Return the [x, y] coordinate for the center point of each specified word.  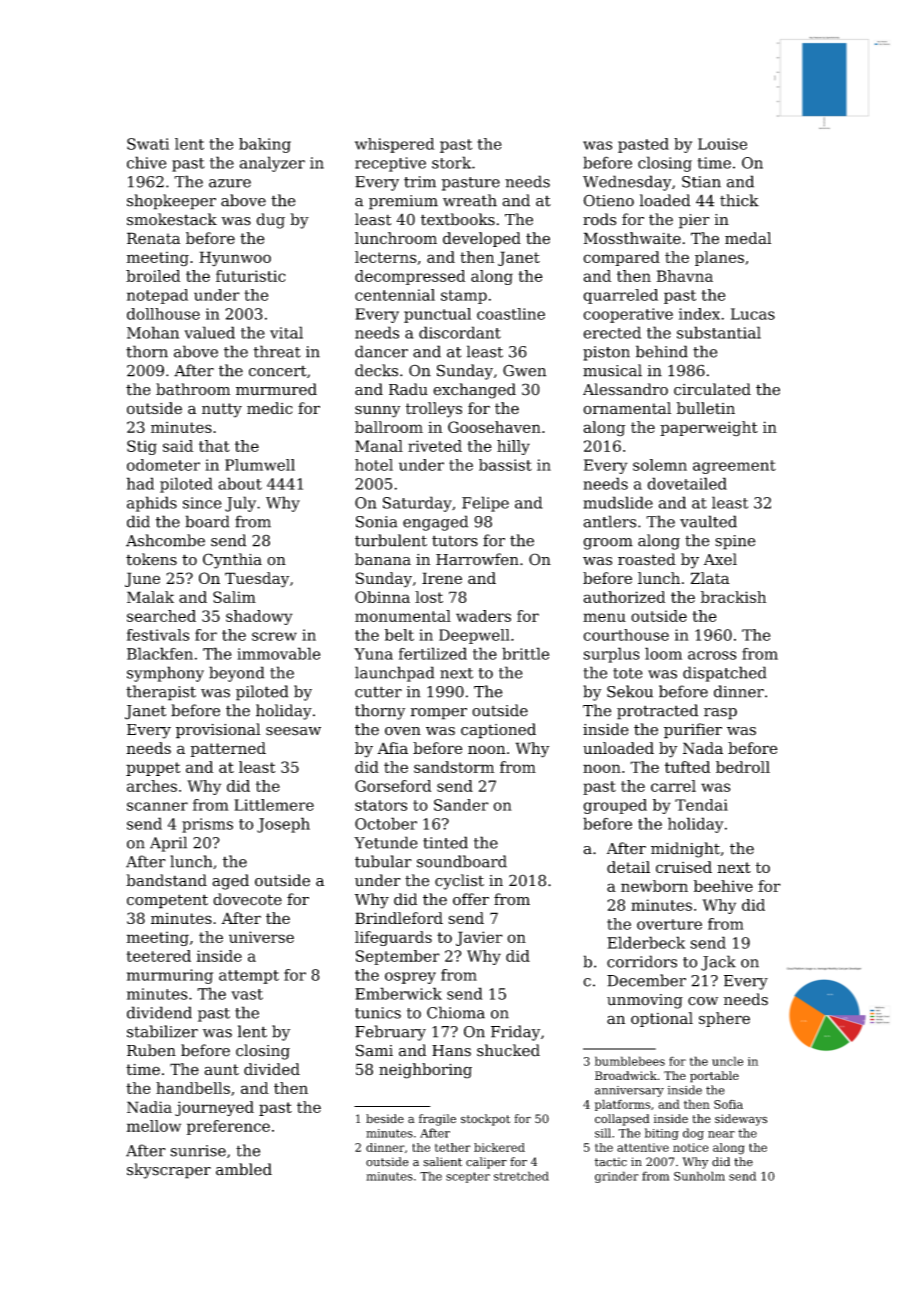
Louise [722, 144]
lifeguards [393, 938]
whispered [395, 145]
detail [628, 867]
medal [748, 238]
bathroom [193, 389]
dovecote [247, 899]
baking [265, 145]
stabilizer [162, 1031]
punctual [437, 315]
